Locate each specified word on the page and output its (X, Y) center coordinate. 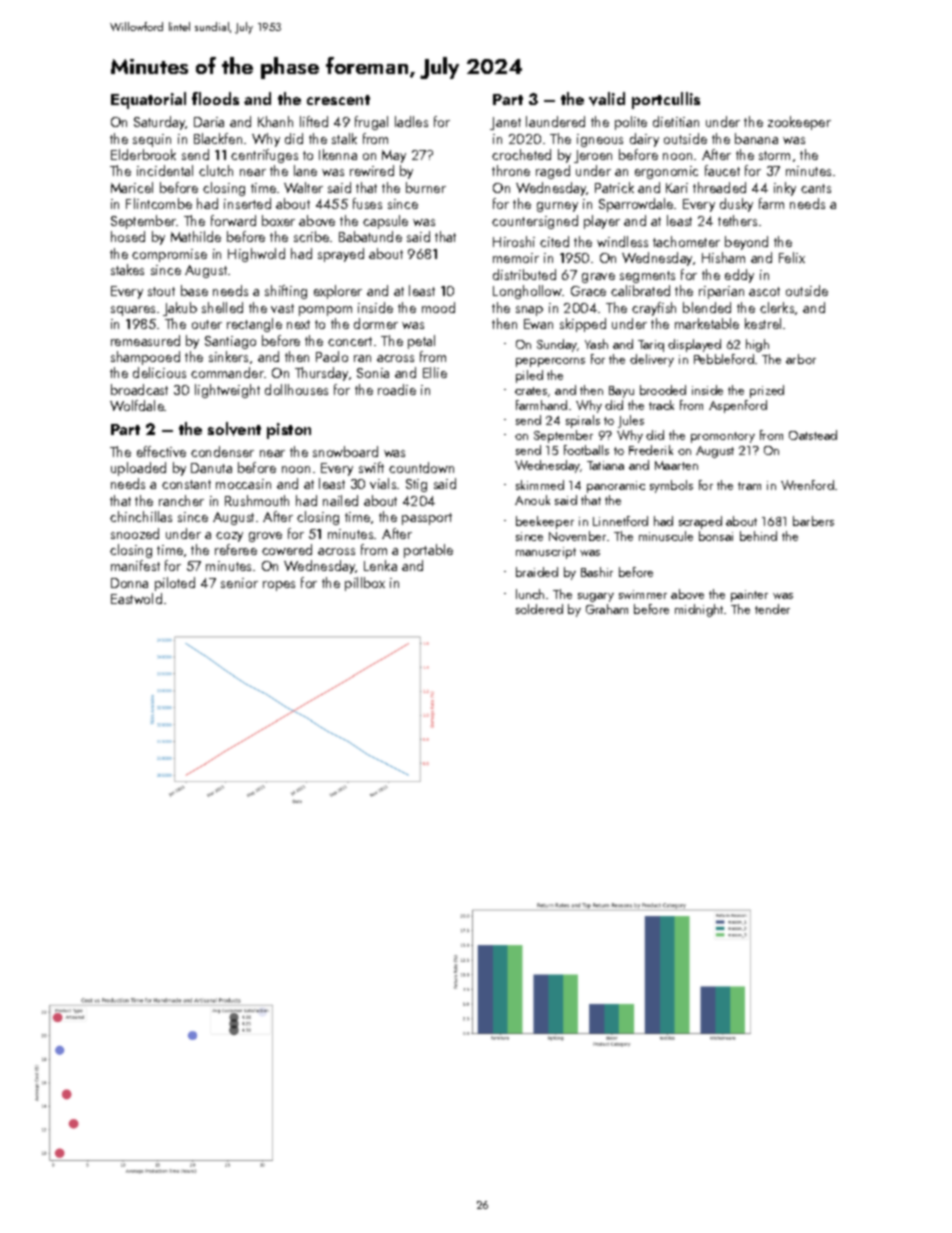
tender (772, 609)
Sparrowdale (636, 205)
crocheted (521, 154)
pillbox (365, 584)
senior (239, 583)
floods (215, 98)
